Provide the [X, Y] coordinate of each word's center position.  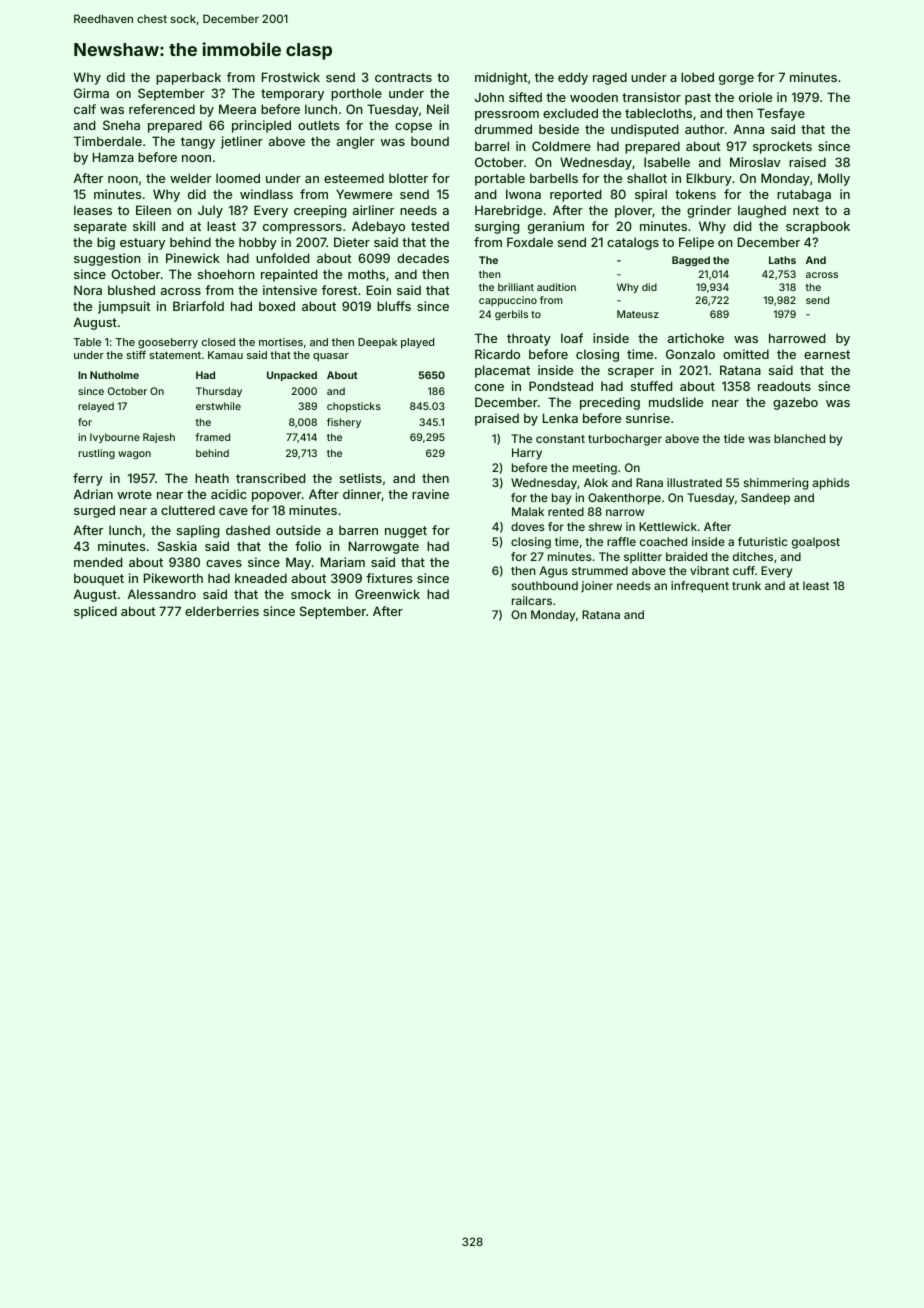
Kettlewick [668, 526]
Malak [528, 511]
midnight [501, 78]
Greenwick [387, 594]
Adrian [93, 494]
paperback [188, 78]
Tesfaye [781, 114]
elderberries [222, 611]
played [417, 343]
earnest [827, 354]
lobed [697, 77]
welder [190, 178]
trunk [746, 585]
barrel [492, 146]
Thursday [219, 392]
